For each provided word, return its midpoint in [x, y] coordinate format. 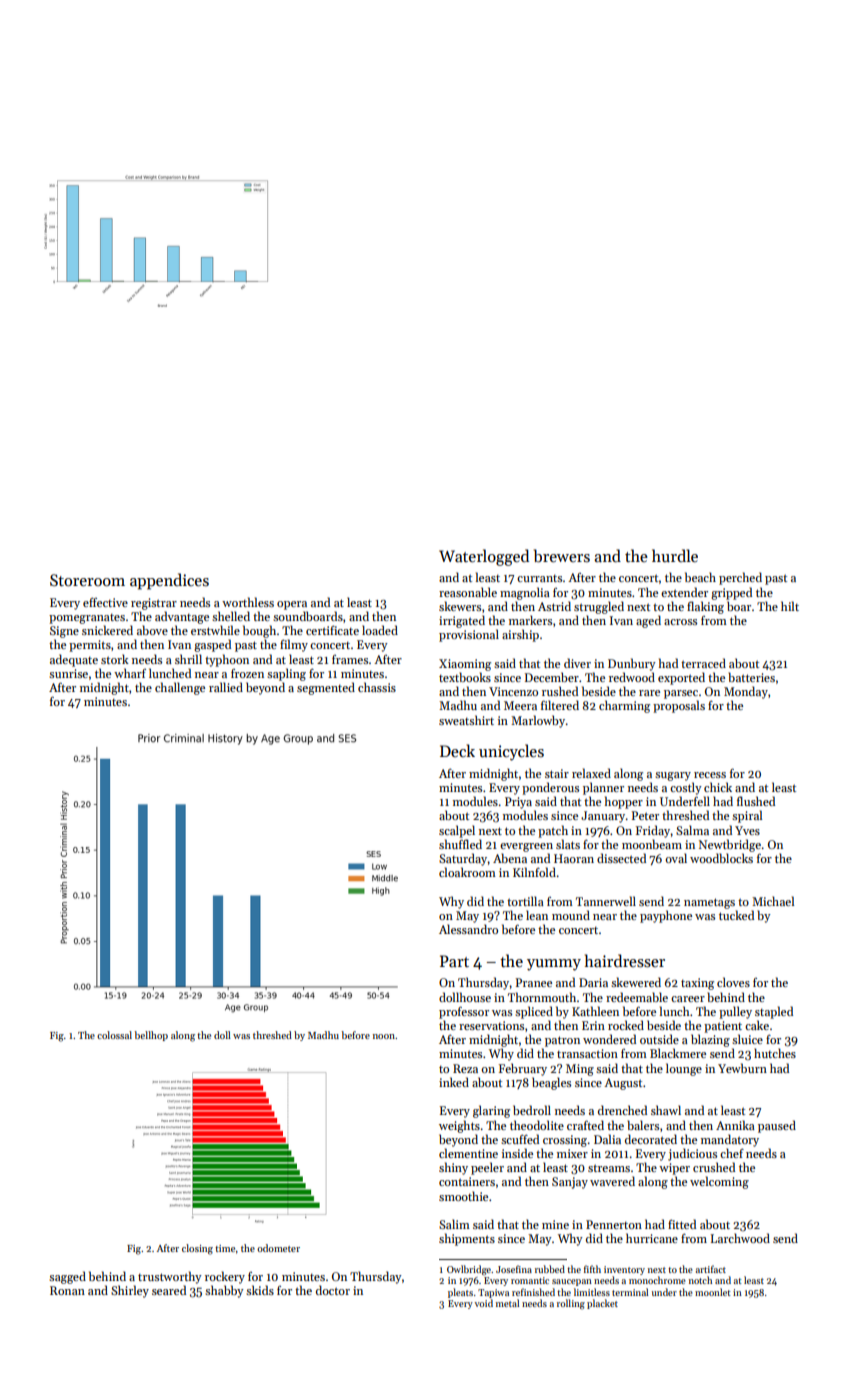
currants [539, 578]
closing [197, 1249]
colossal [114, 1035]
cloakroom [467, 872]
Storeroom [87, 580]
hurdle [675, 555]
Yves [747, 830]
